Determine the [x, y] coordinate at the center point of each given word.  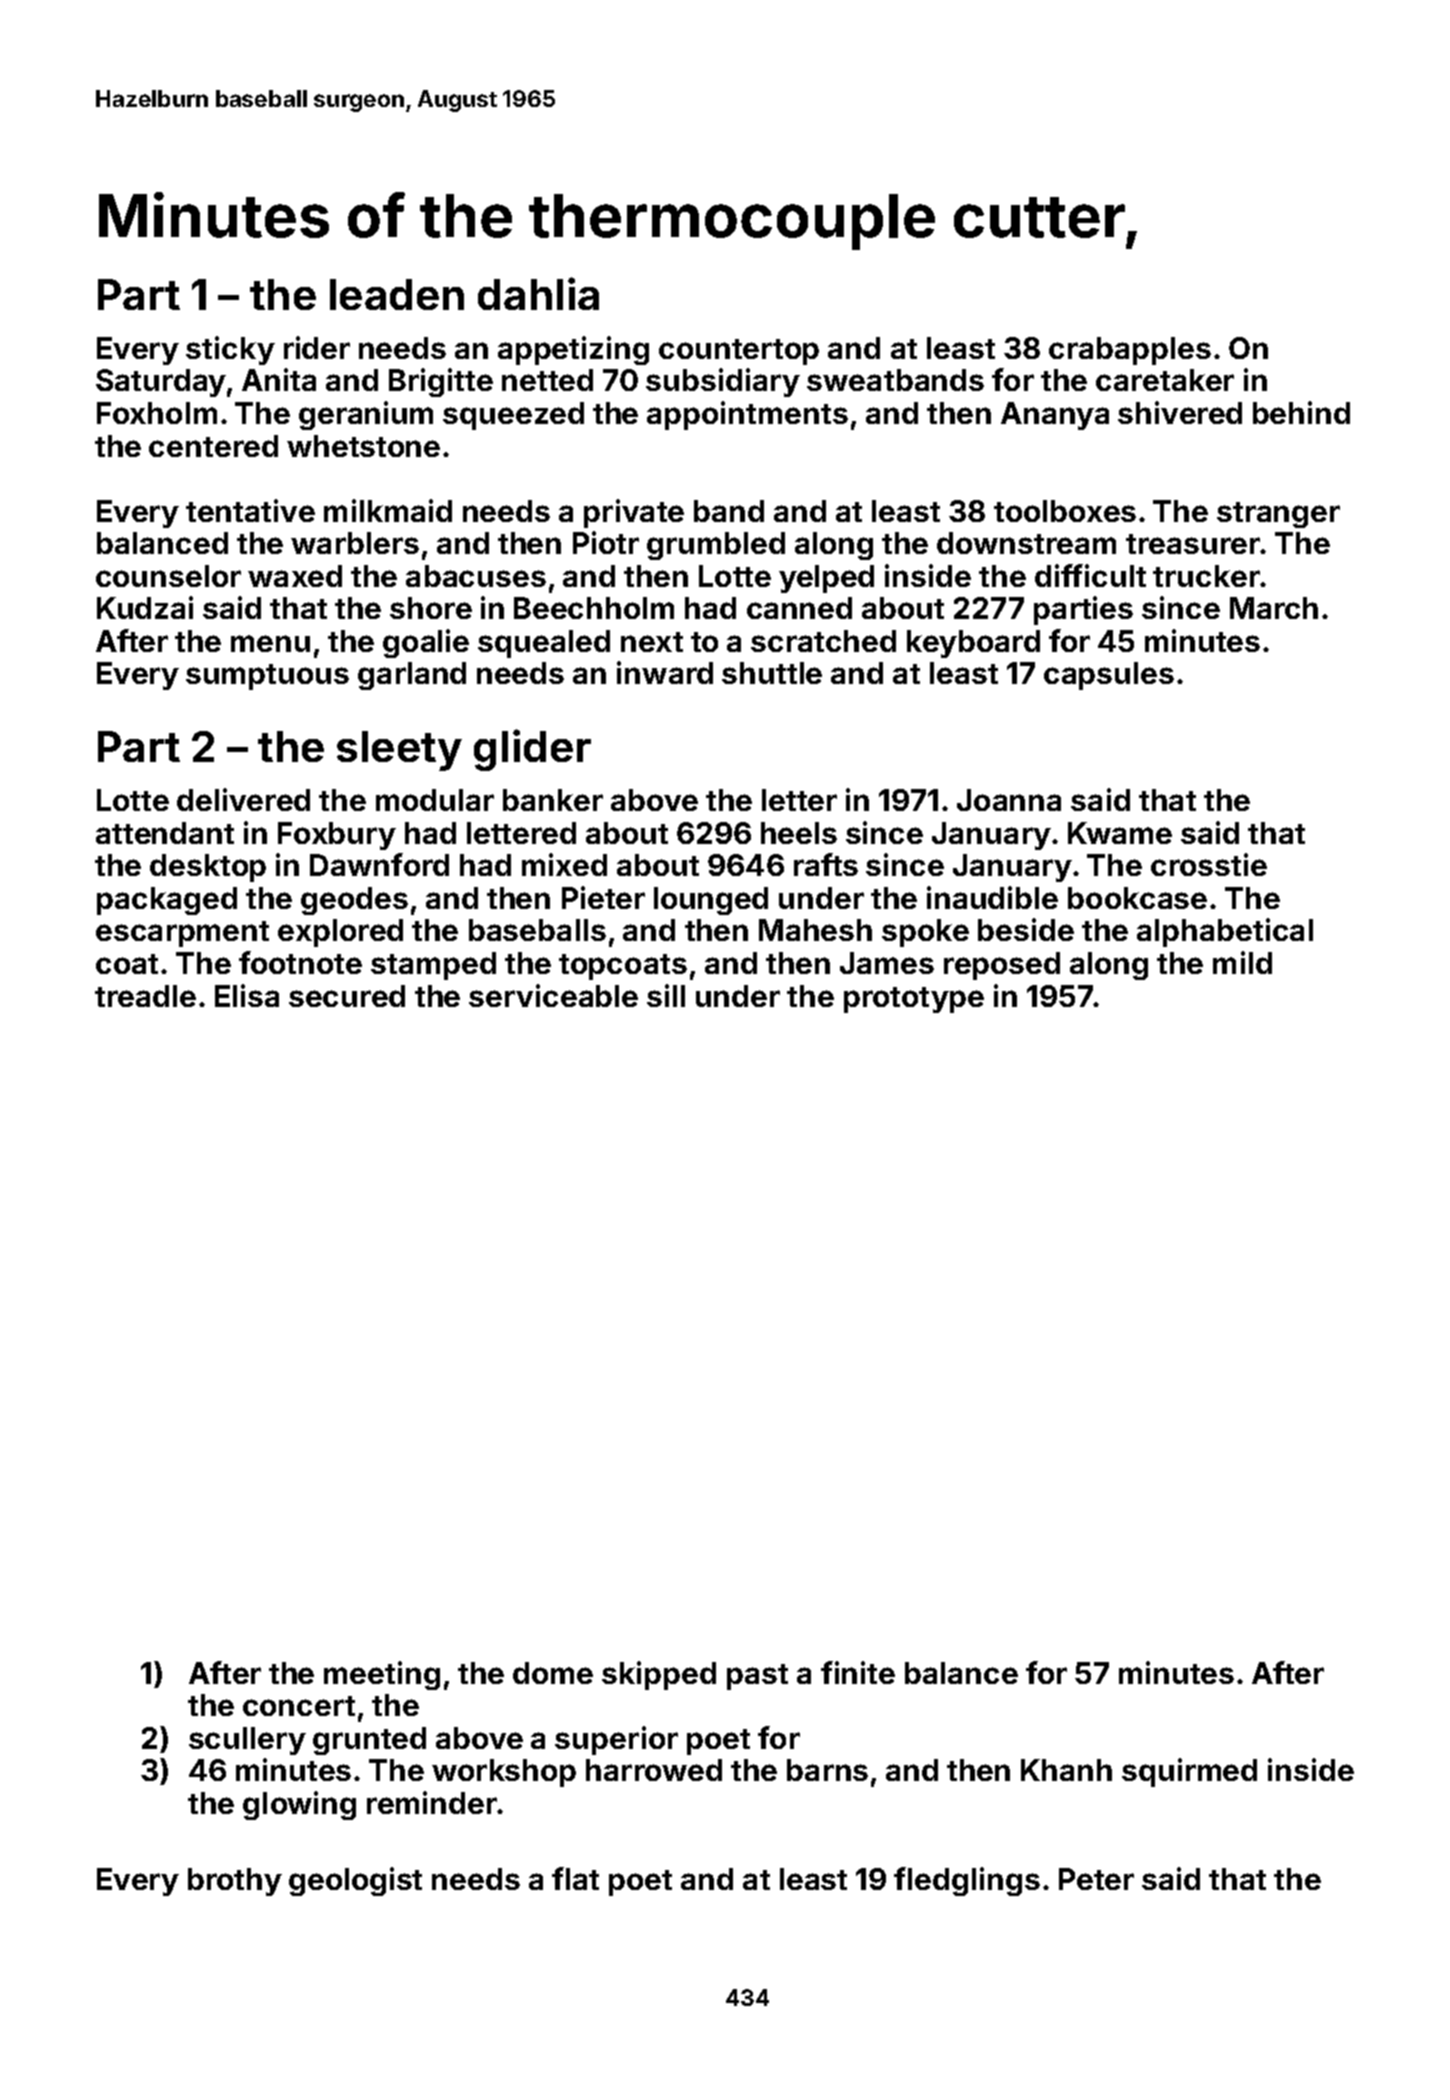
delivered [243, 799]
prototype [914, 1000]
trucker [1206, 576]
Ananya [1055, 416]
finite [858, 1672]
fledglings [967, 1881]
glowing [299, 1805]
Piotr [606, 542]
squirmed [1189, 1772]
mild [1242, 962]
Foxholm [157, 413]
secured [347, 996]
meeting [382, 1675]
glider [532, 750]
